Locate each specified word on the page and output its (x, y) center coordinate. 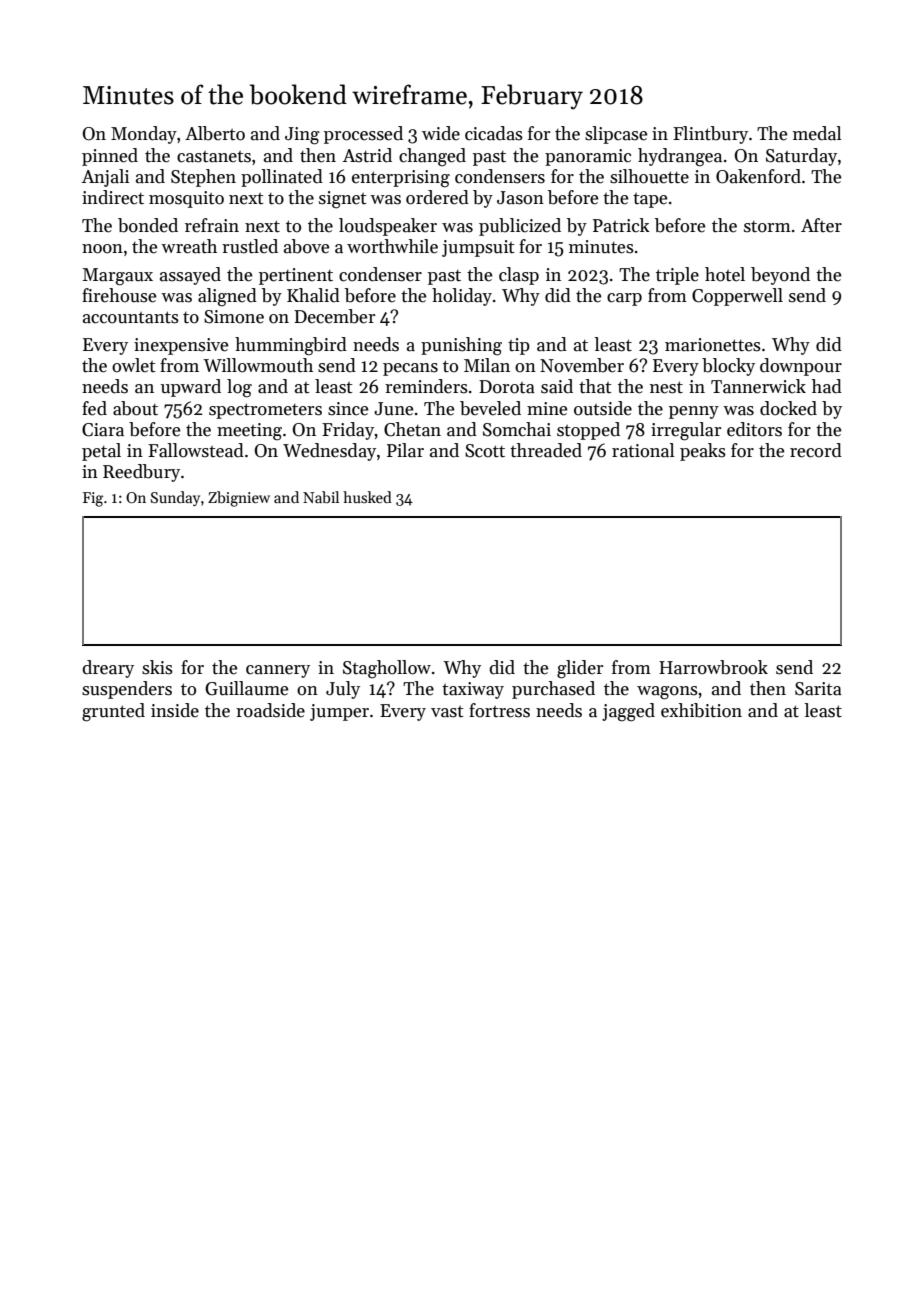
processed (363, 135)
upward (191, 388)
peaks (703, 452)
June (393, 409)
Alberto (215, 133)
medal (817, 133)
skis (157, 667)
